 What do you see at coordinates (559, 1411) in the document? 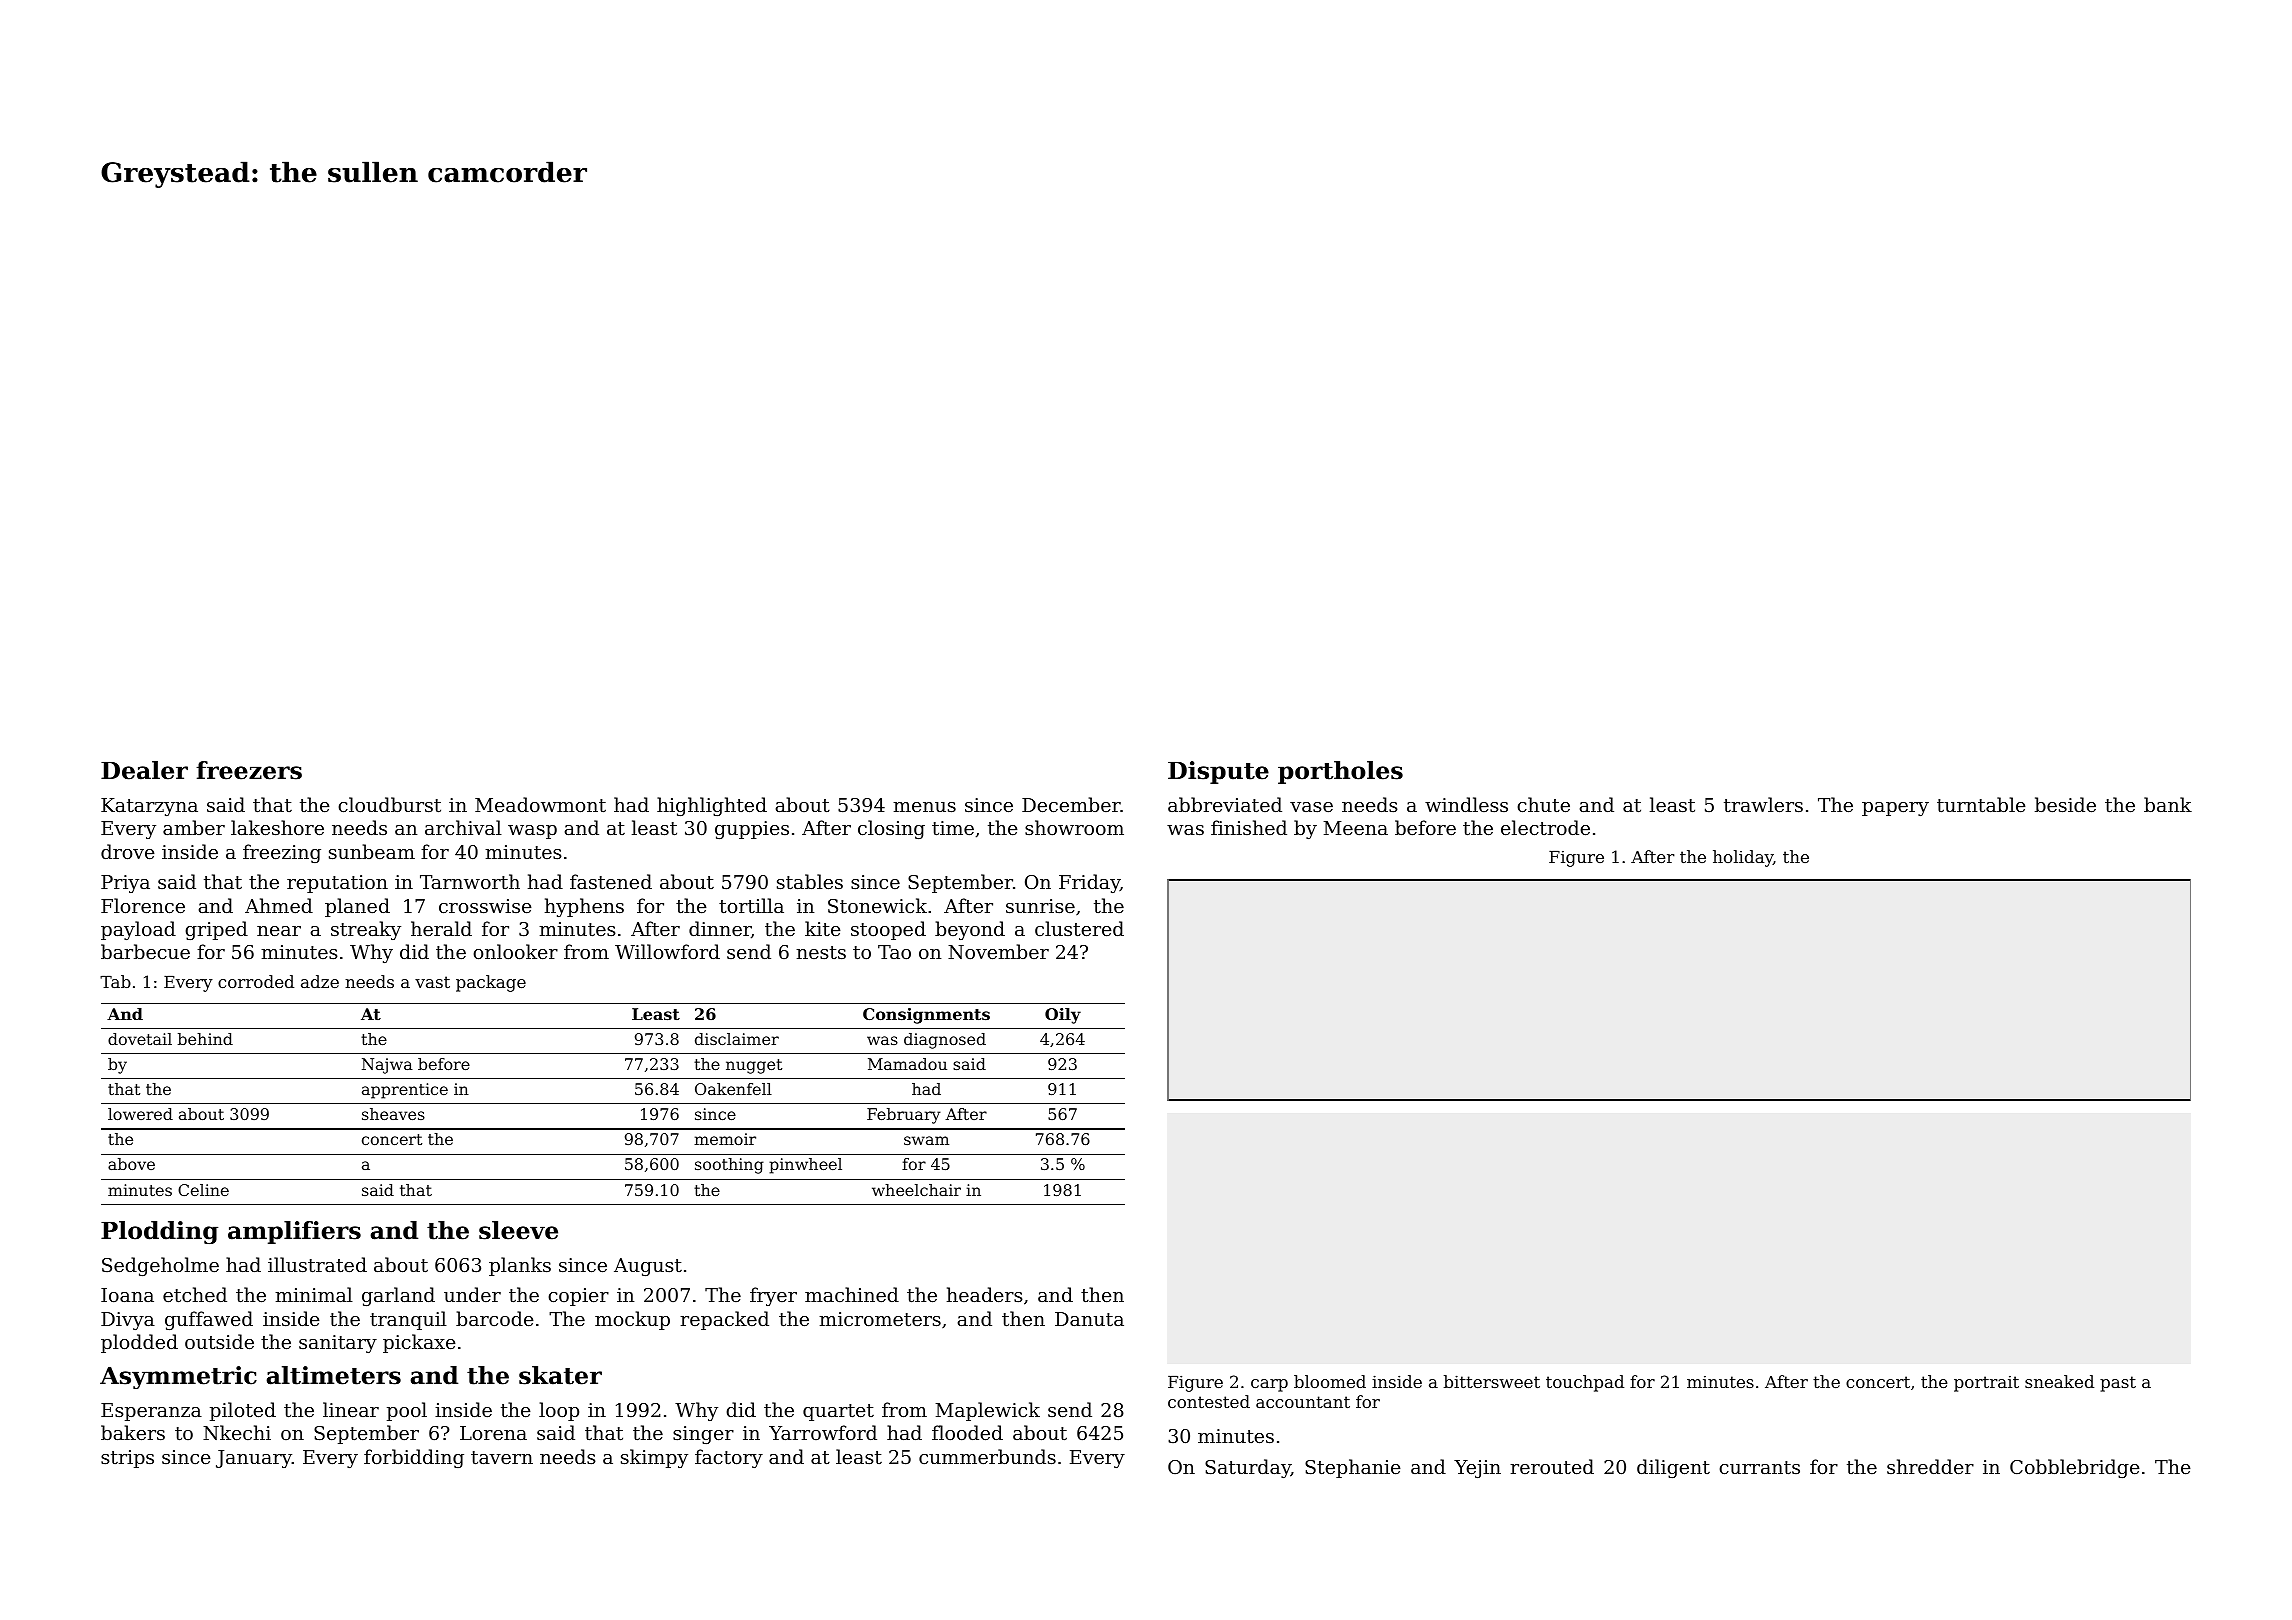
I see `loop` at bounding box center [559, 1411].
